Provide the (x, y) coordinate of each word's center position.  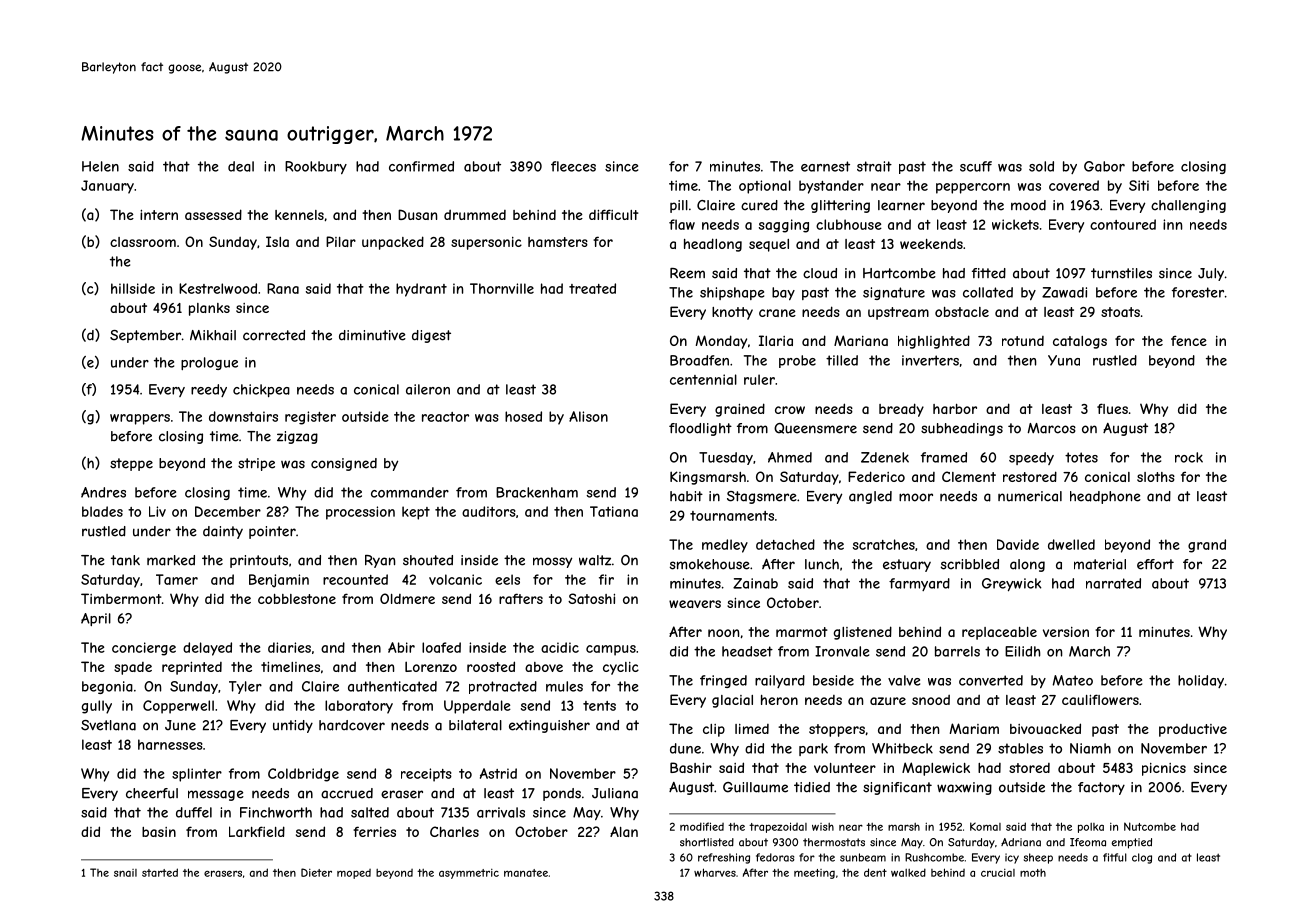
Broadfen (699, 360)
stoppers (837, 730)
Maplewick (936, 769)
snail (125, 873)
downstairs (243, 416)
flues (1112, 408)
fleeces (573, 166)
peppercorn (973, 188)
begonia (107, 687)
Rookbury (316, 167)
